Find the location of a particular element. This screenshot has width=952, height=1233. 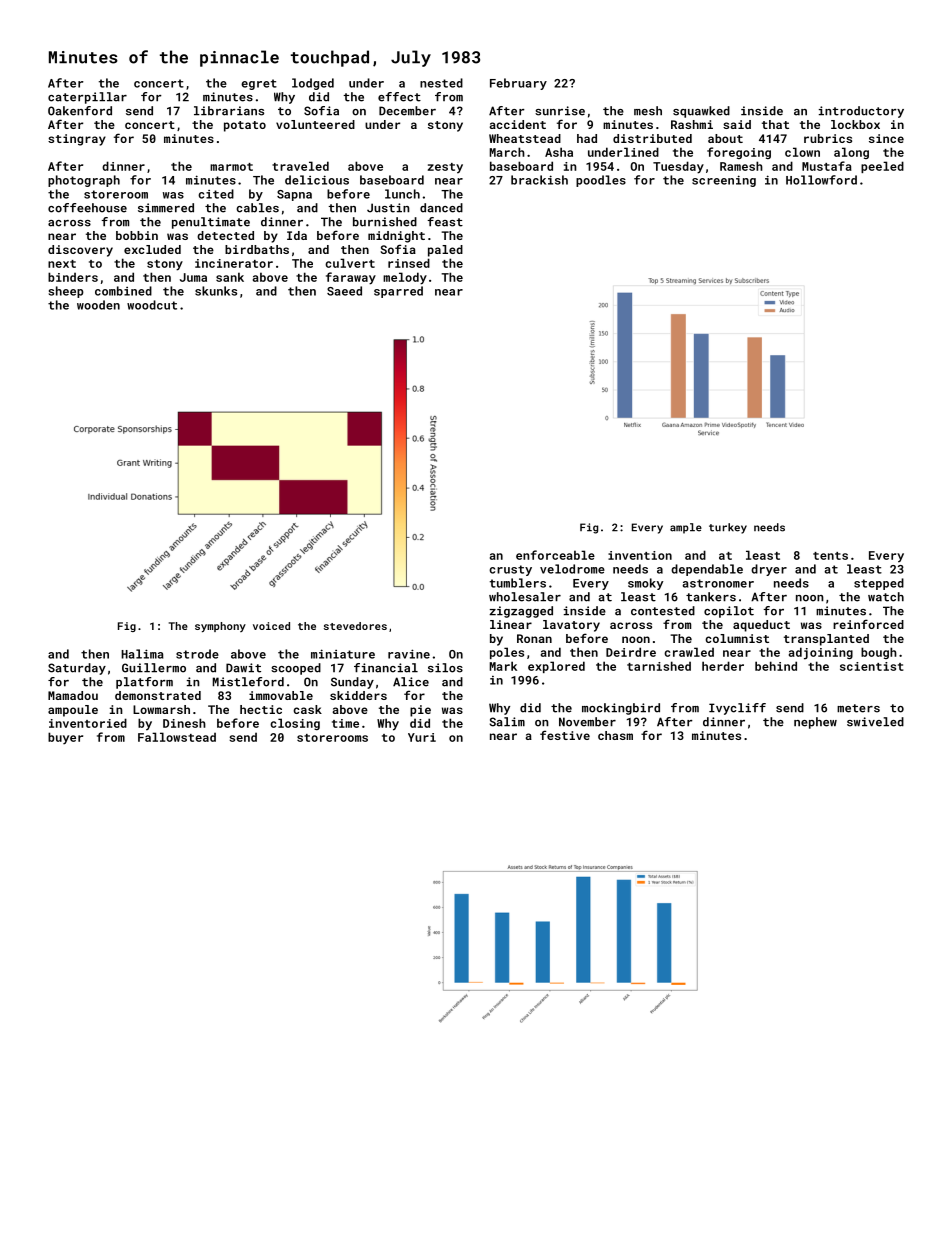

ample is located at coordinates (686, 528).
